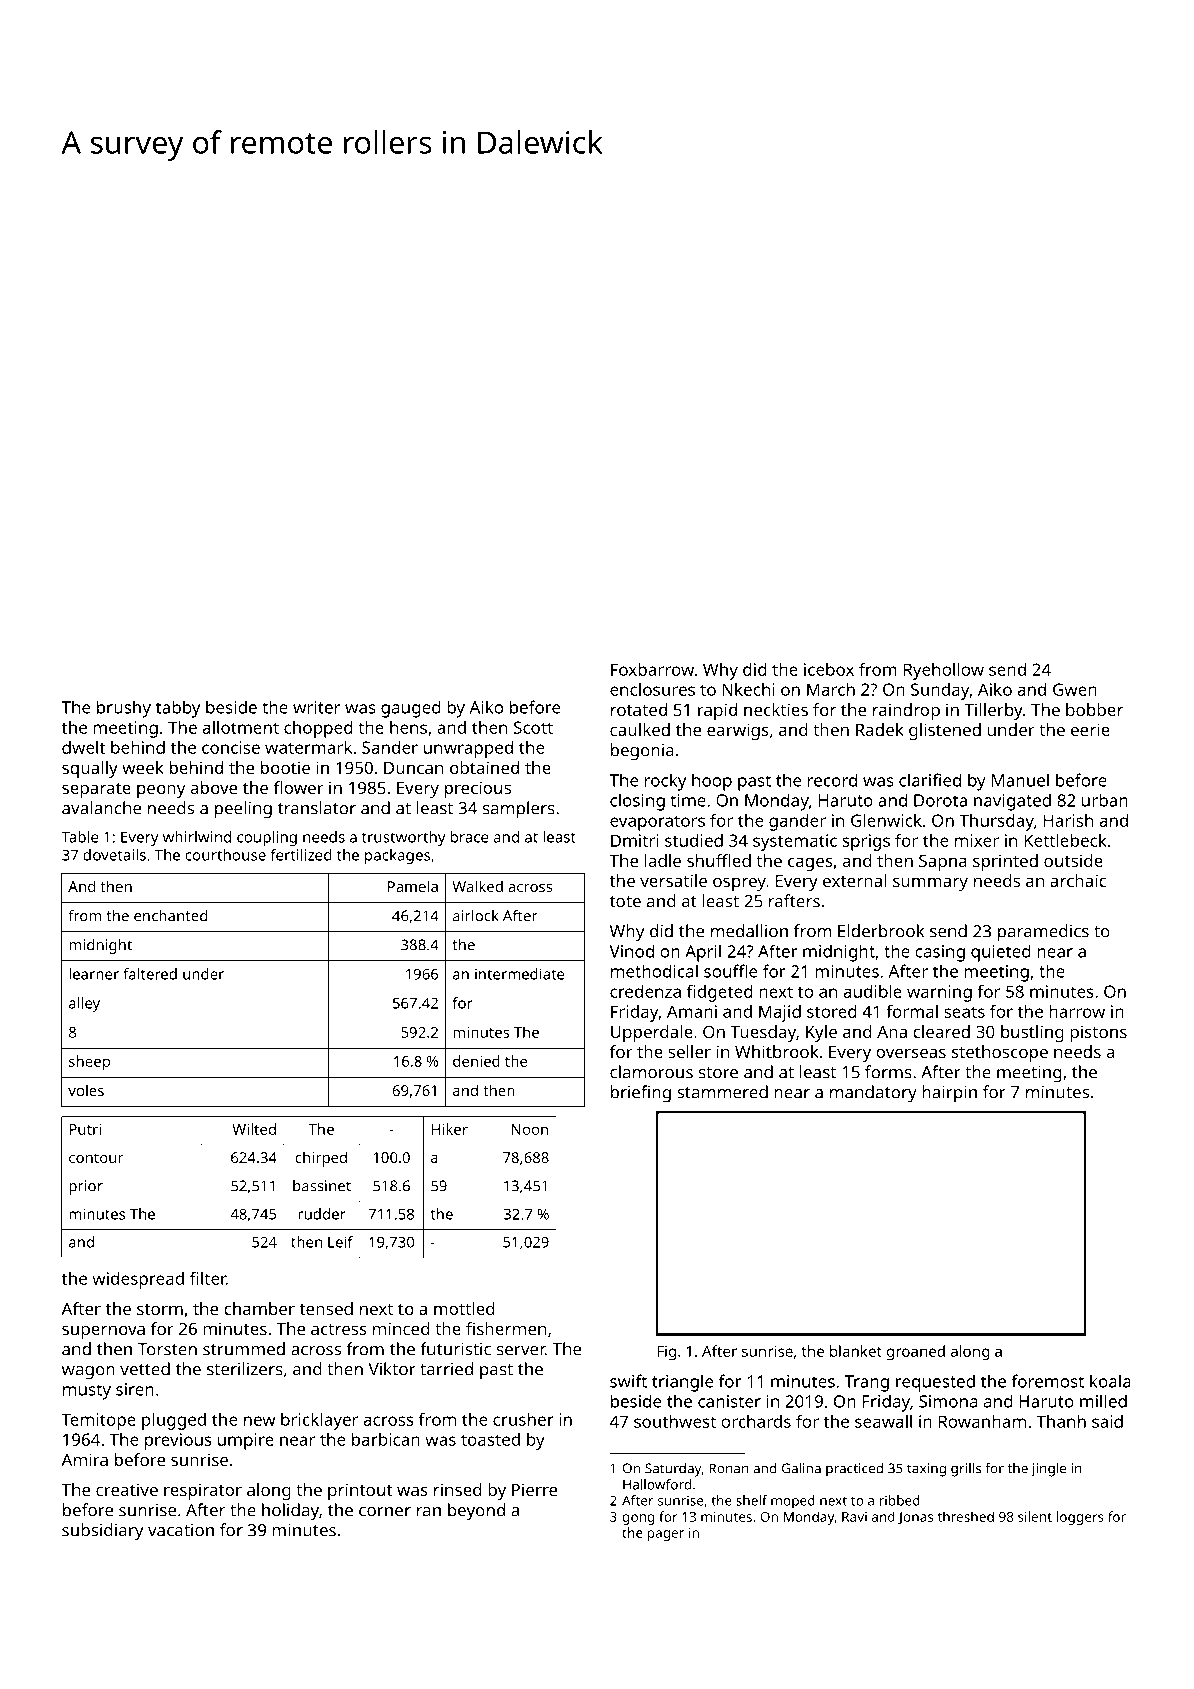 This document has height=1689, width=1194. What do you see at coordinates (966, 1516) in the document?
I see `threshed` at bounding box center [966, 1516].
